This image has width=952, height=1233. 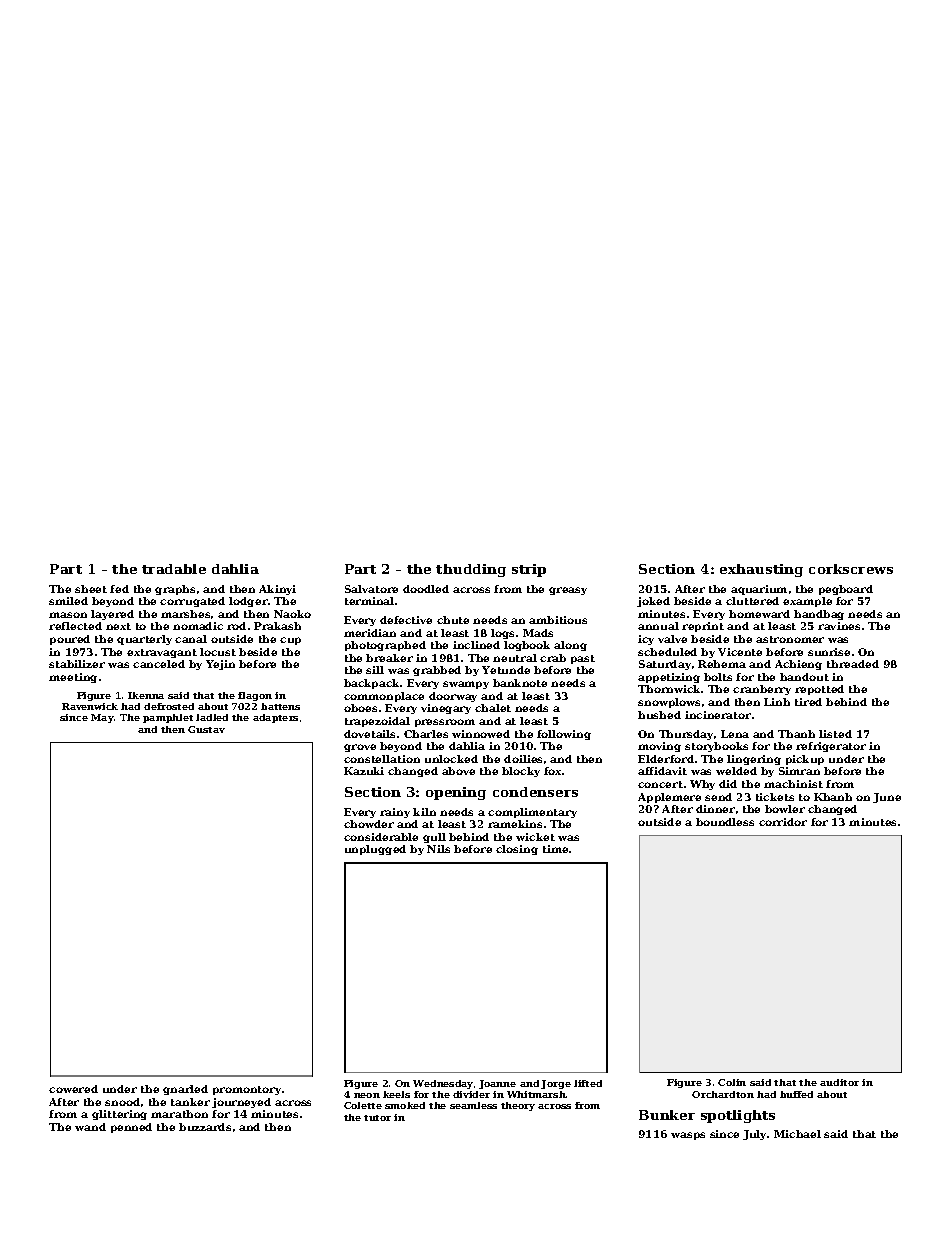 I want to click on threaded, so click(x=853, y=664).
